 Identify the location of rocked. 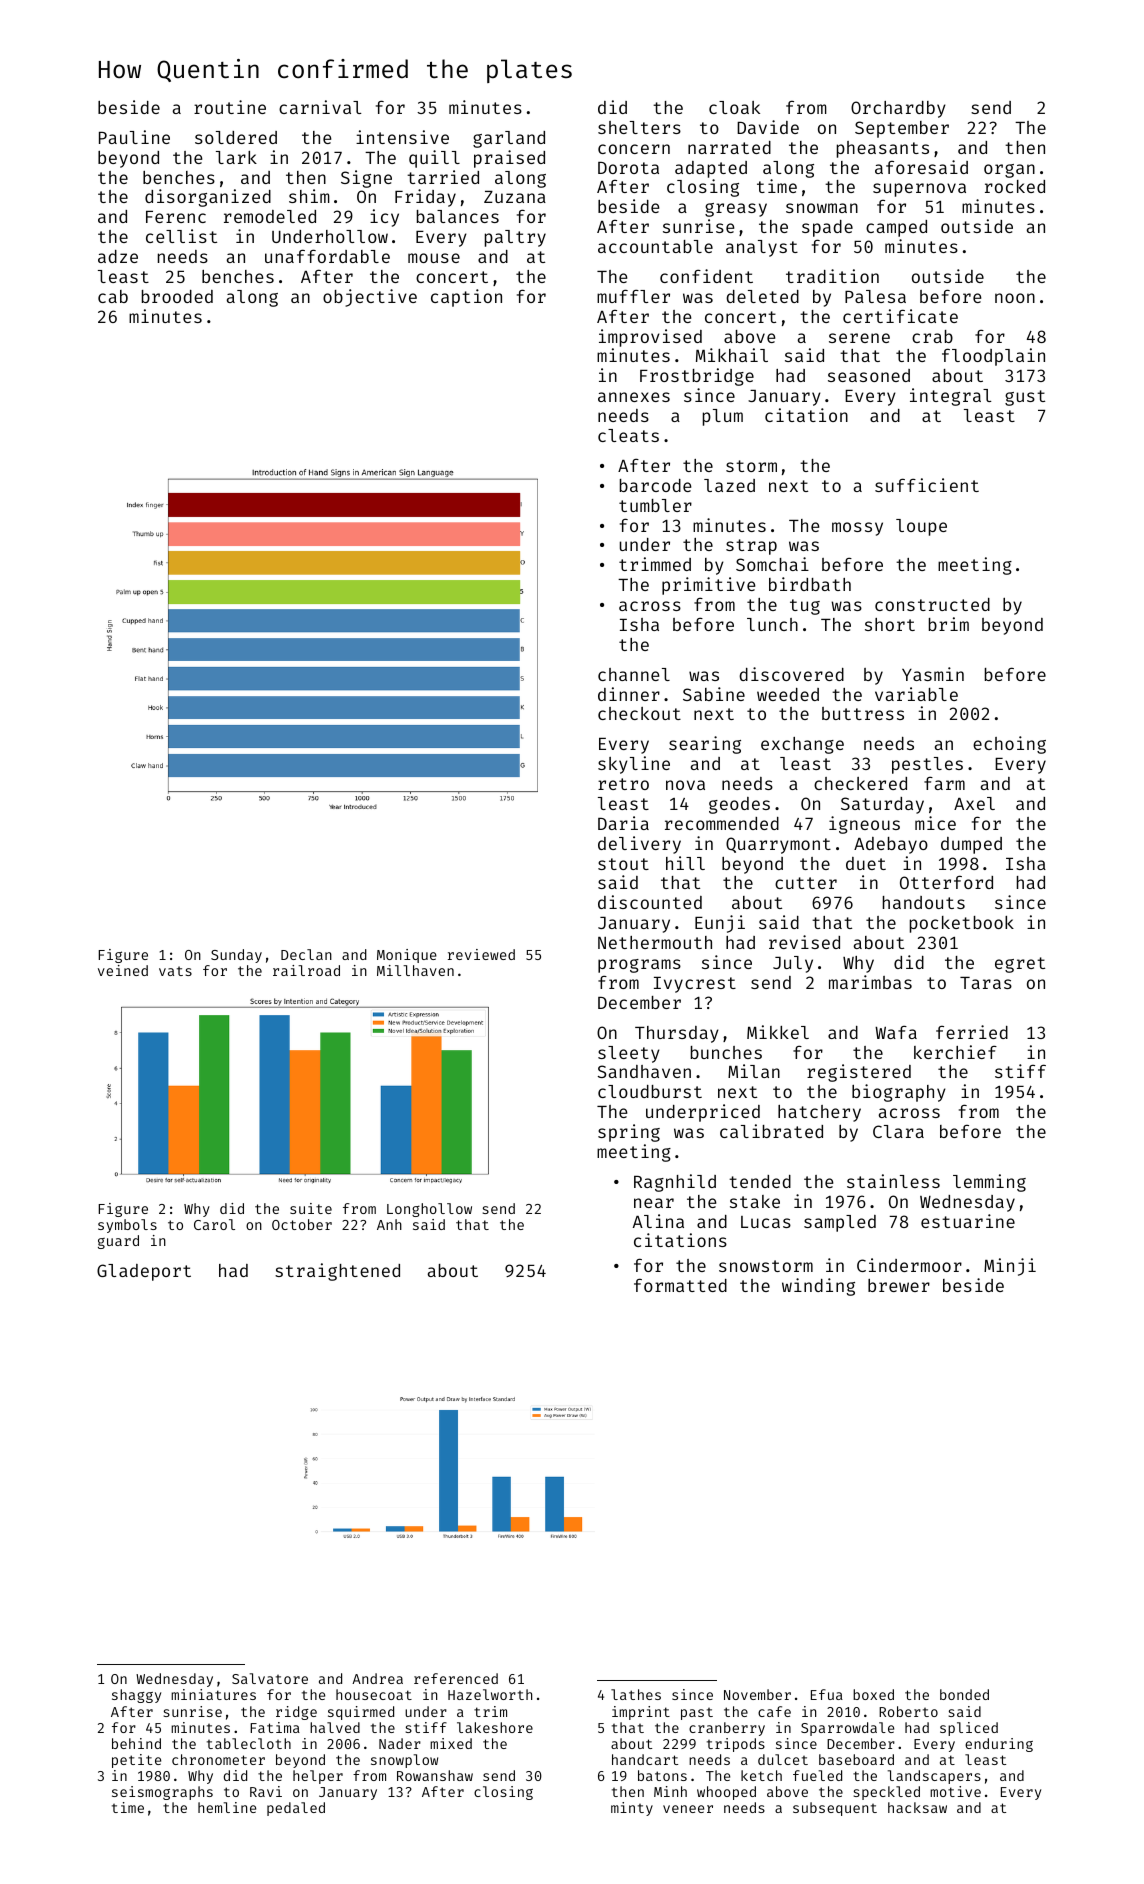
(1015, 186).
